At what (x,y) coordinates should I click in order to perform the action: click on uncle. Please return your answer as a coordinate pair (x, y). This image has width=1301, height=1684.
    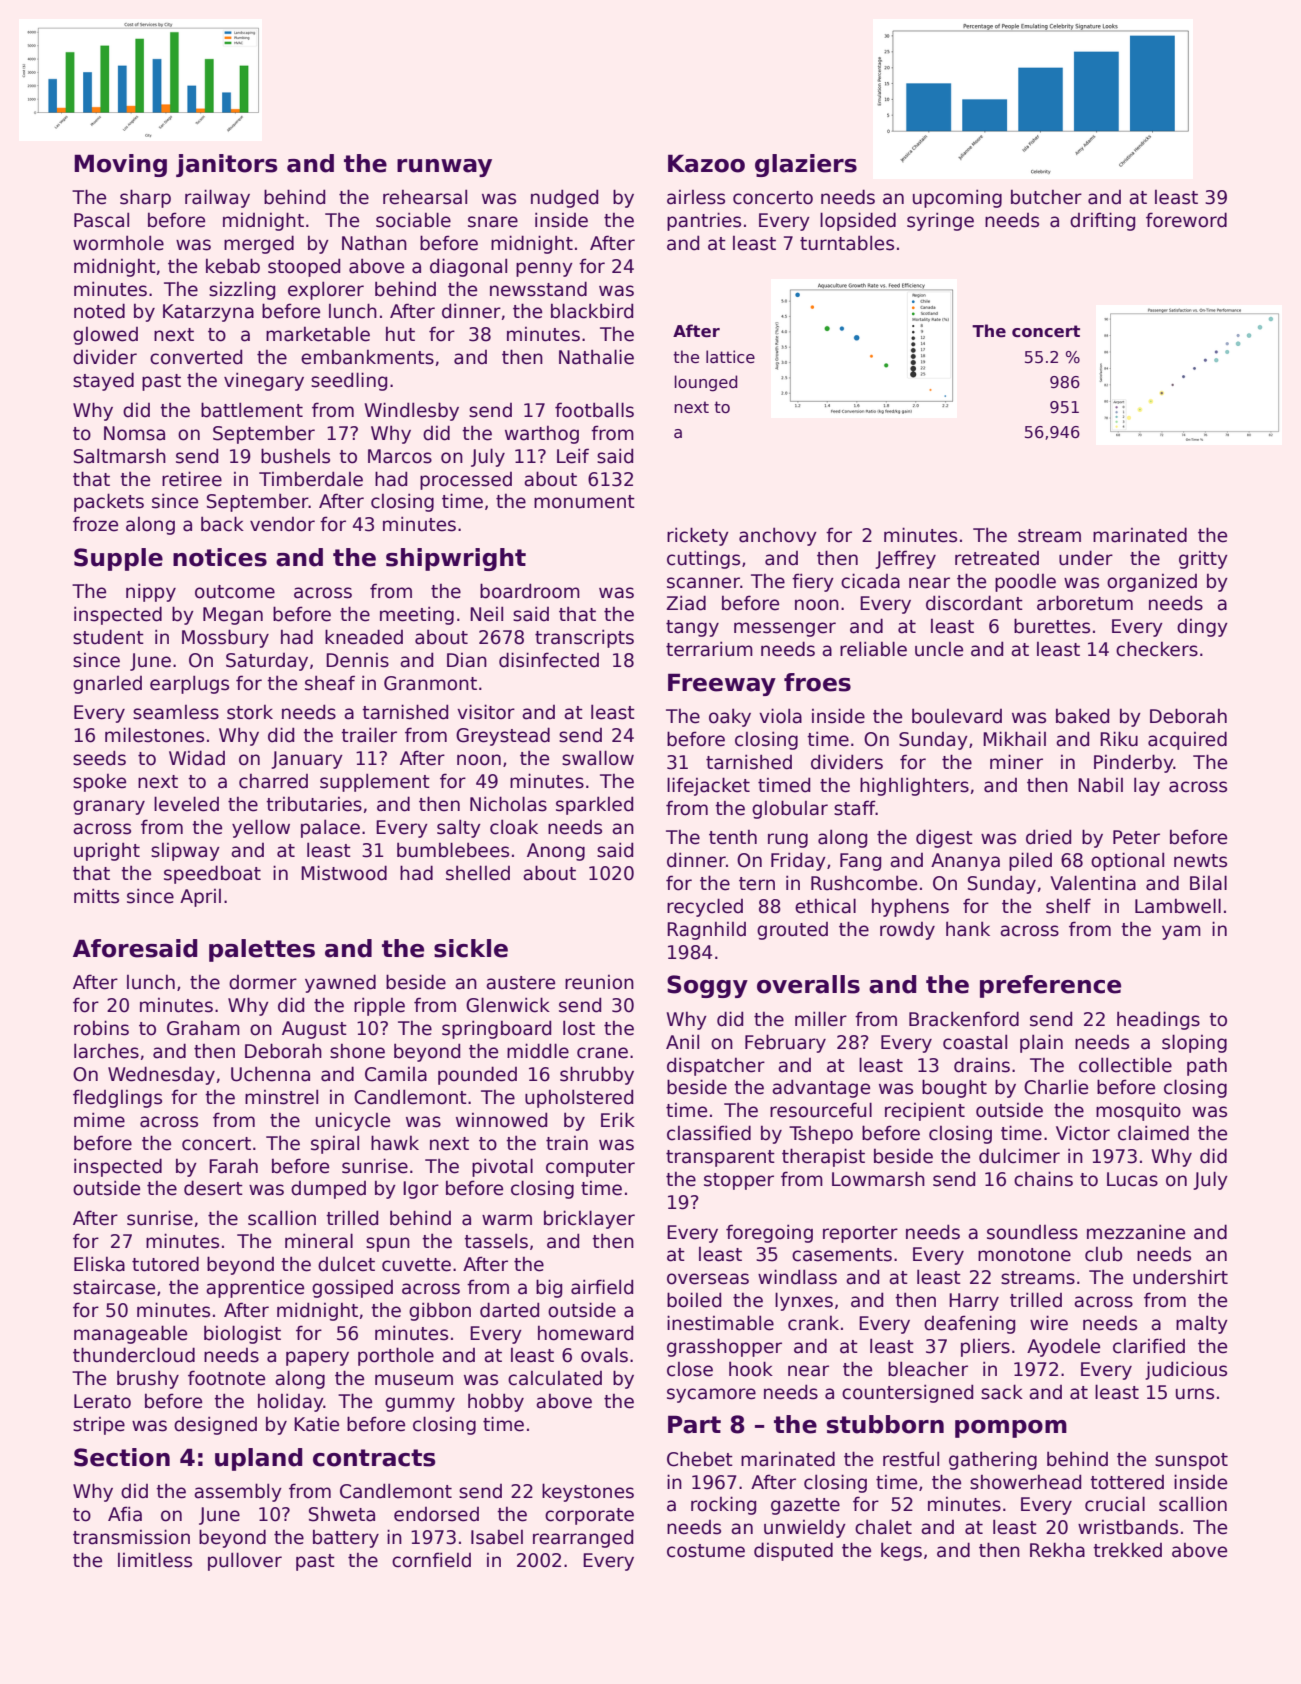
    Looking at the image, I should click on (939, 649).
